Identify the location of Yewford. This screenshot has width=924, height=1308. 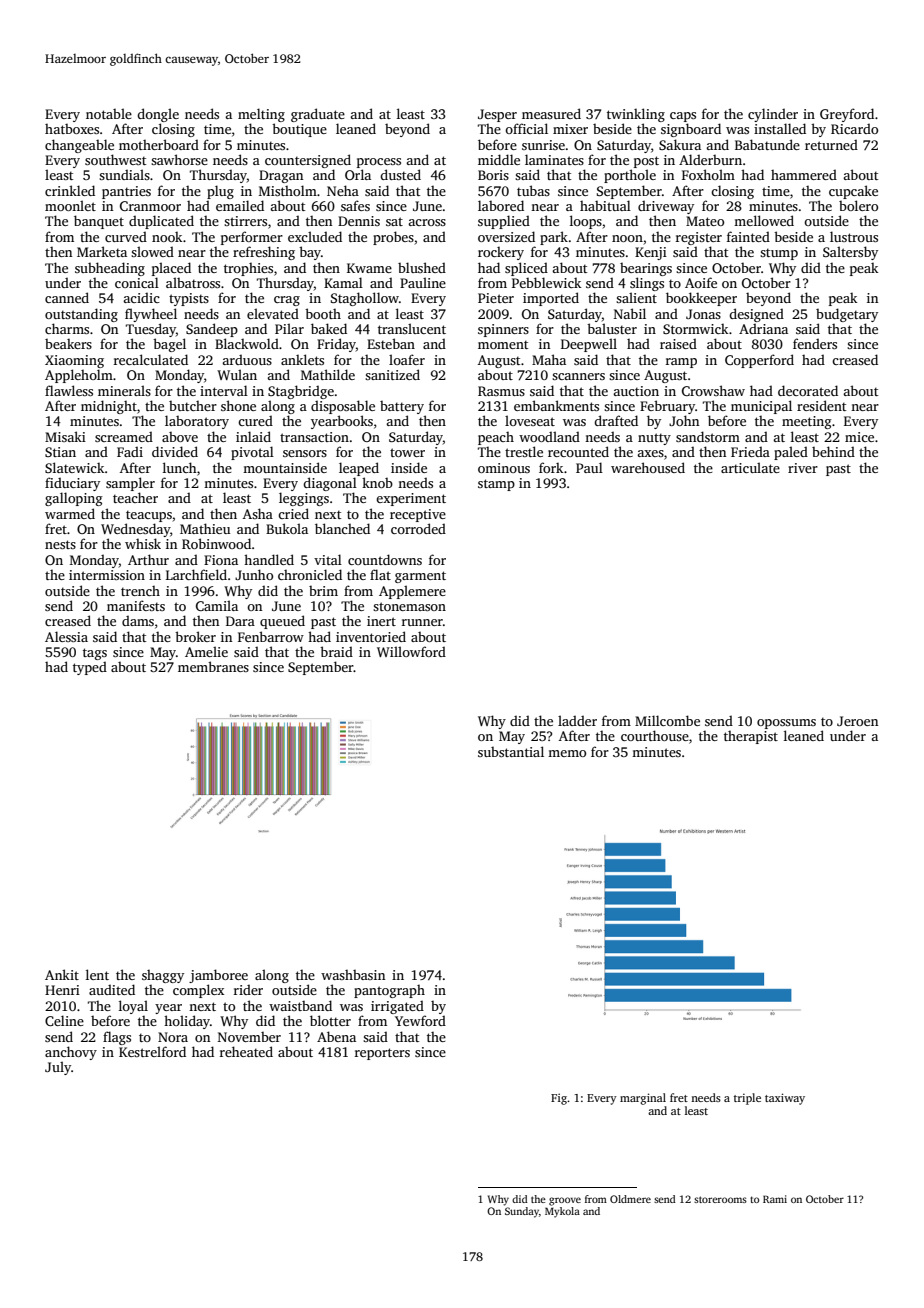
(420, 1020).
